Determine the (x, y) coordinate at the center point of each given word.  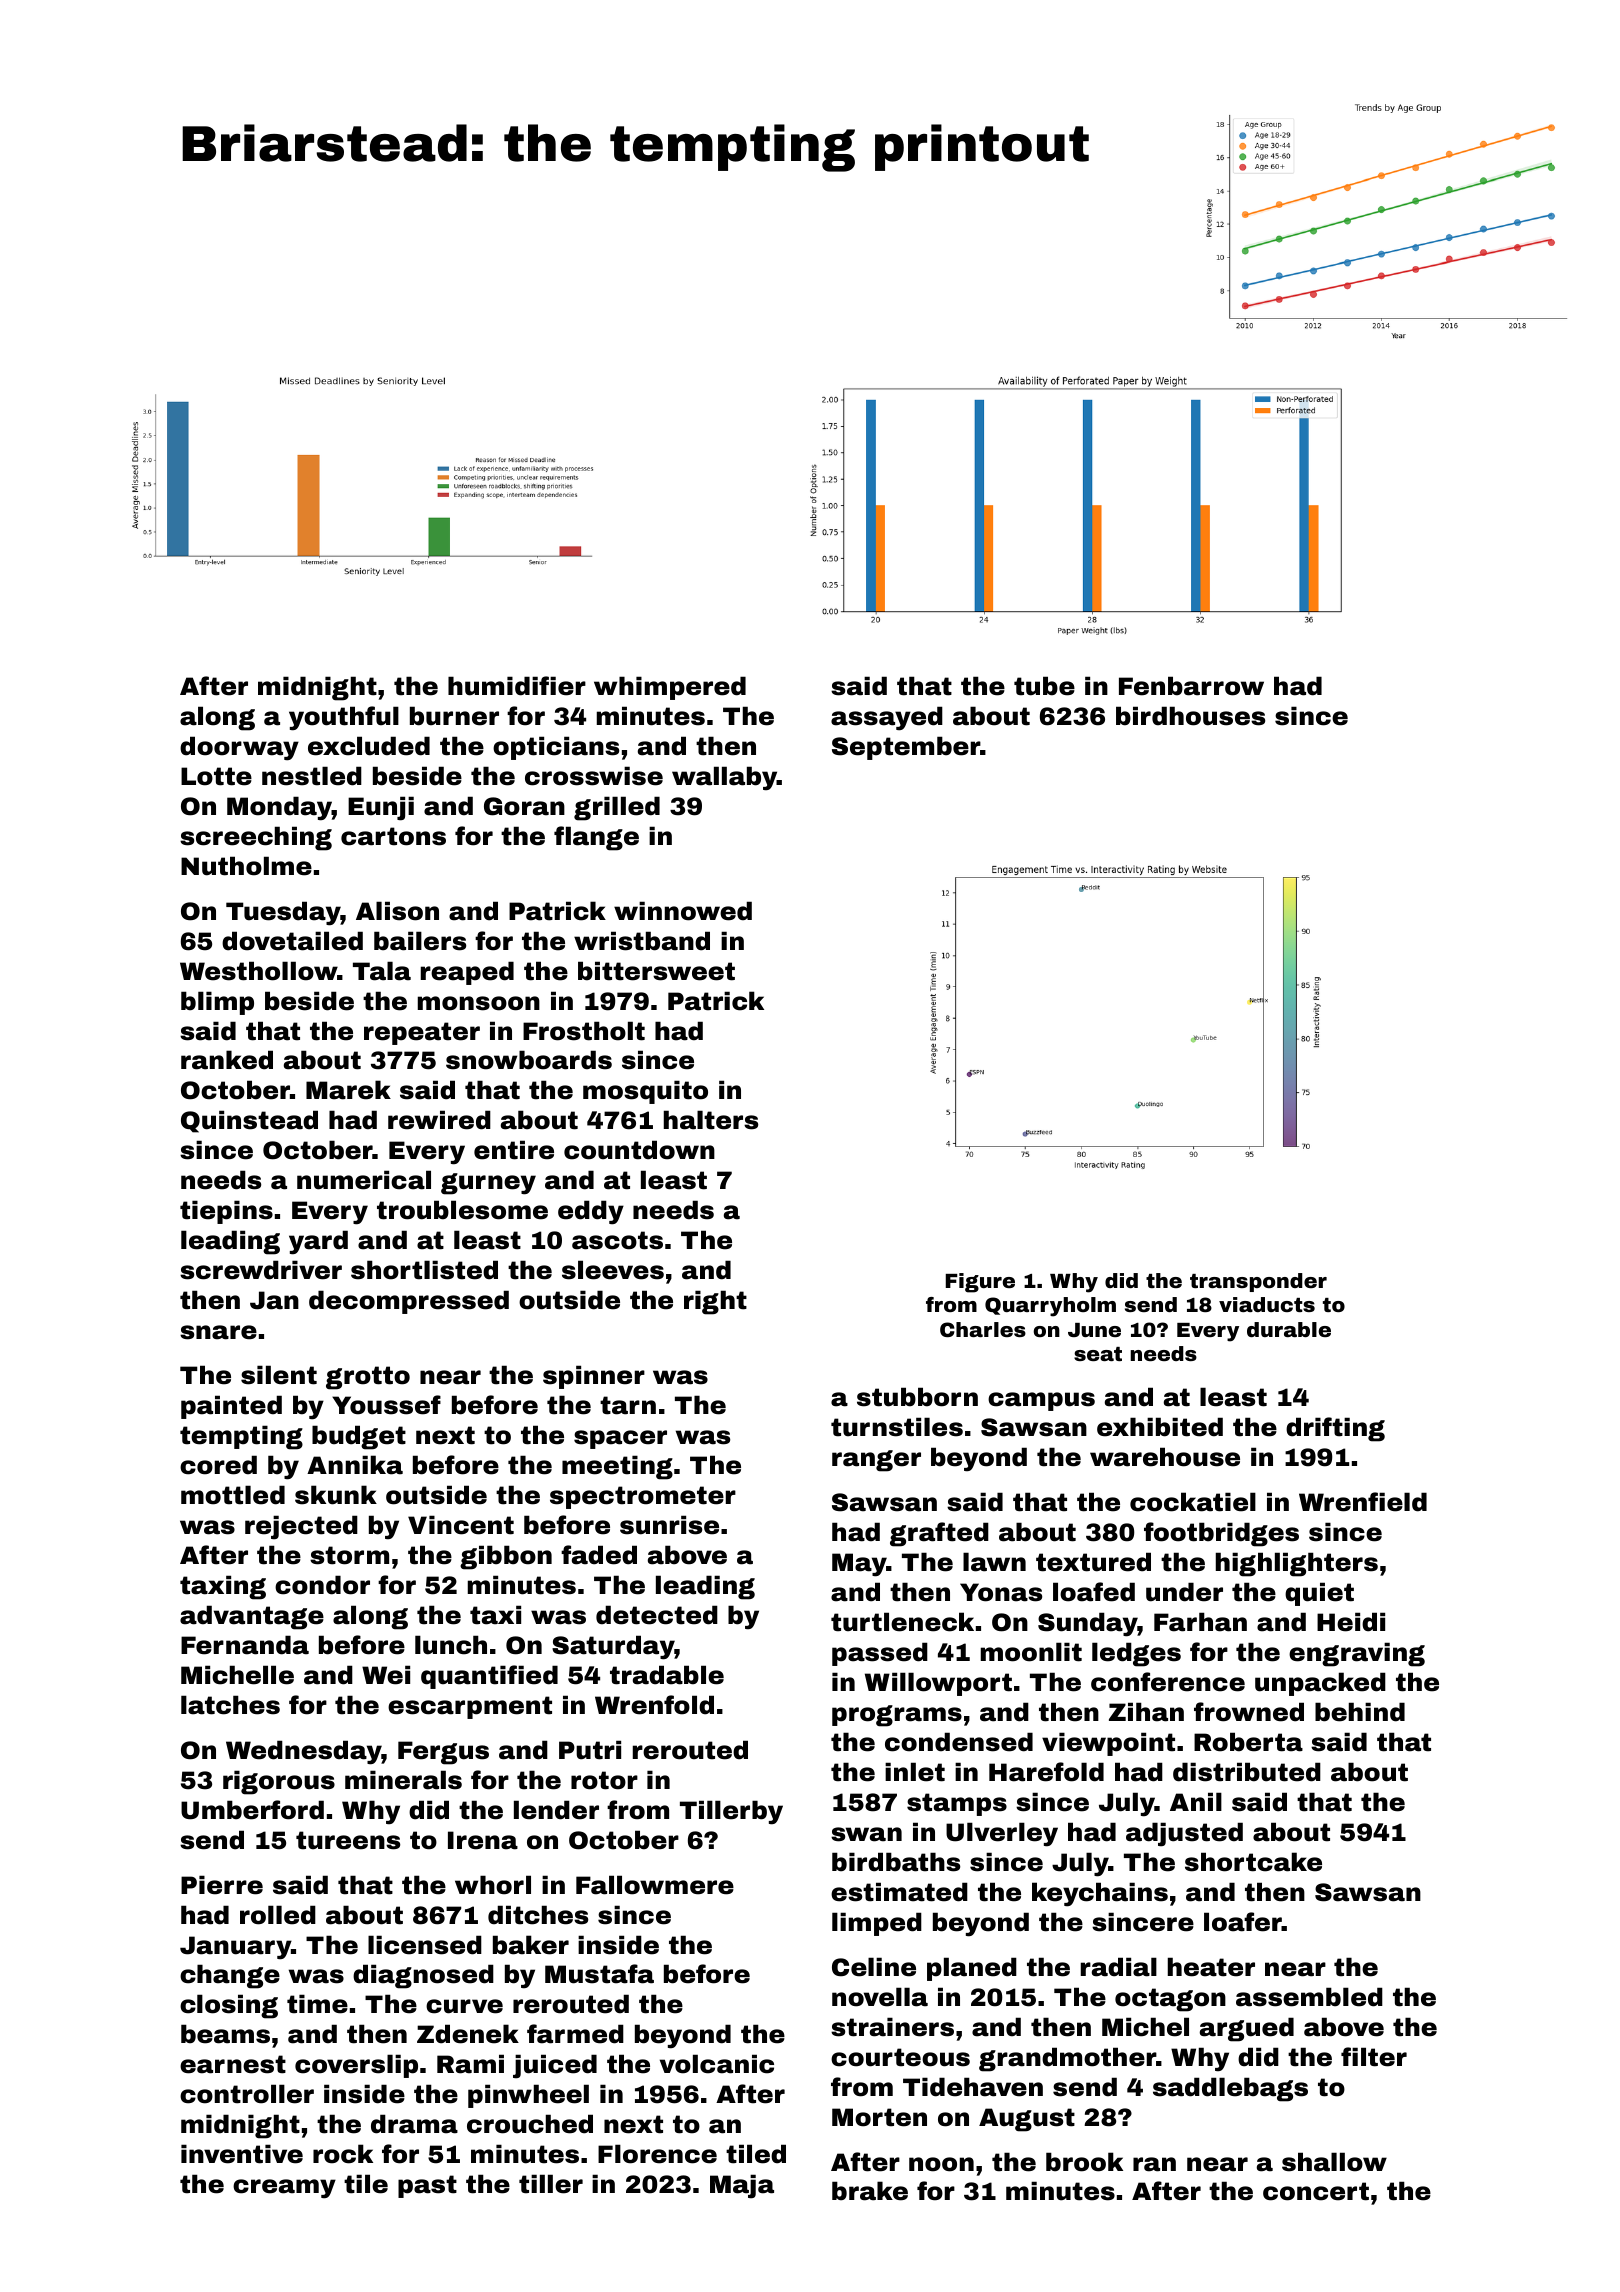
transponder (1258, 1282)
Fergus (443, 1753)
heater (1211, 1967)
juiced (555, 2066)
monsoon (479, 1003)
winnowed (683, 911)
